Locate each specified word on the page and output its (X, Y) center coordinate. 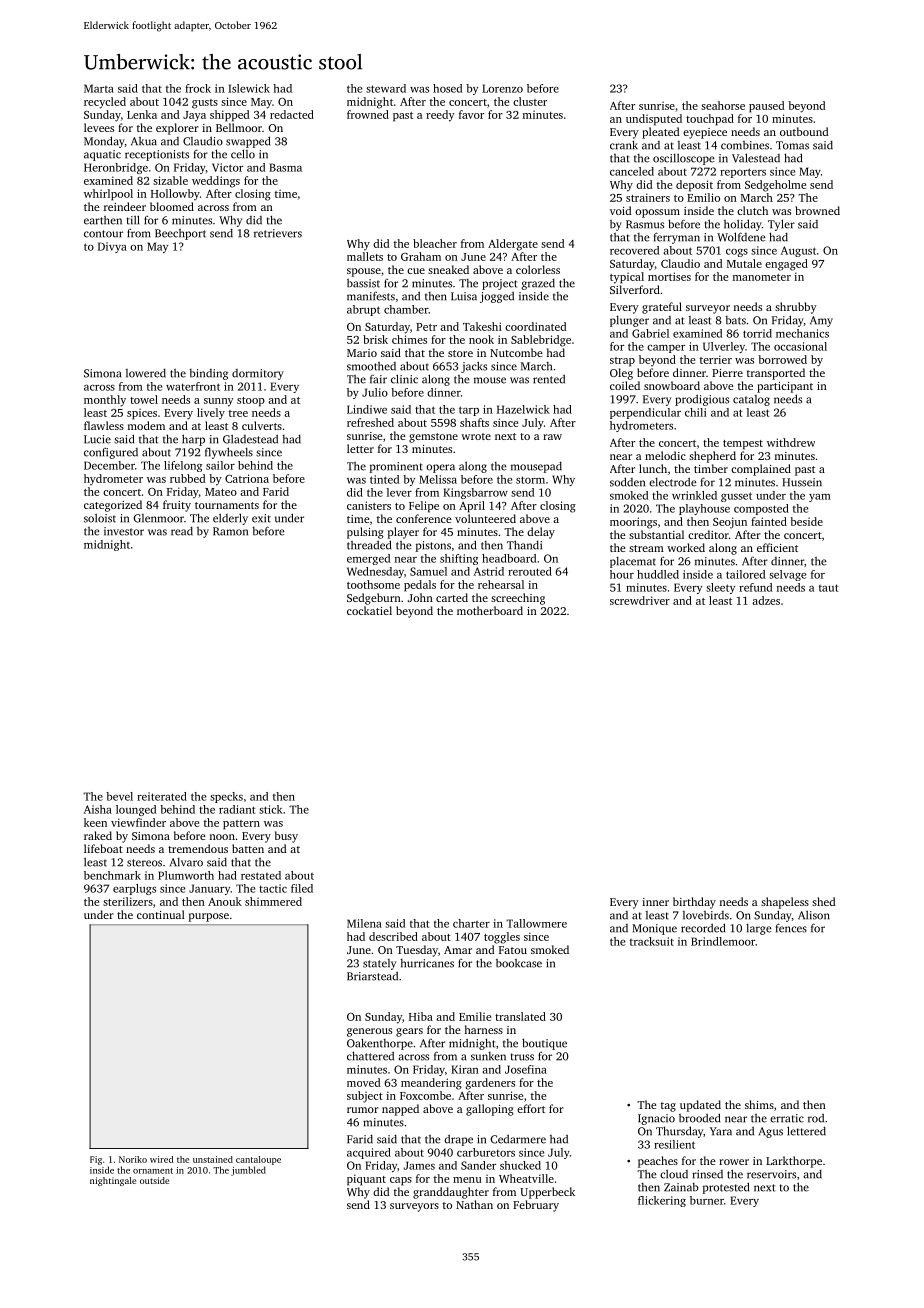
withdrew (791, 442)
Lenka (142, 114)
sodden (627, 482)
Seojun (730, 523)
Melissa (438, 479)
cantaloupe (258, 1160)
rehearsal (501, 584)
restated (261, 875)
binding (208, 374)
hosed (447, 88)
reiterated (162, 796)
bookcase (519, 963)
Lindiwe (367, 409)
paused (766, 107)
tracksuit (652, 941)
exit (261, 518)
